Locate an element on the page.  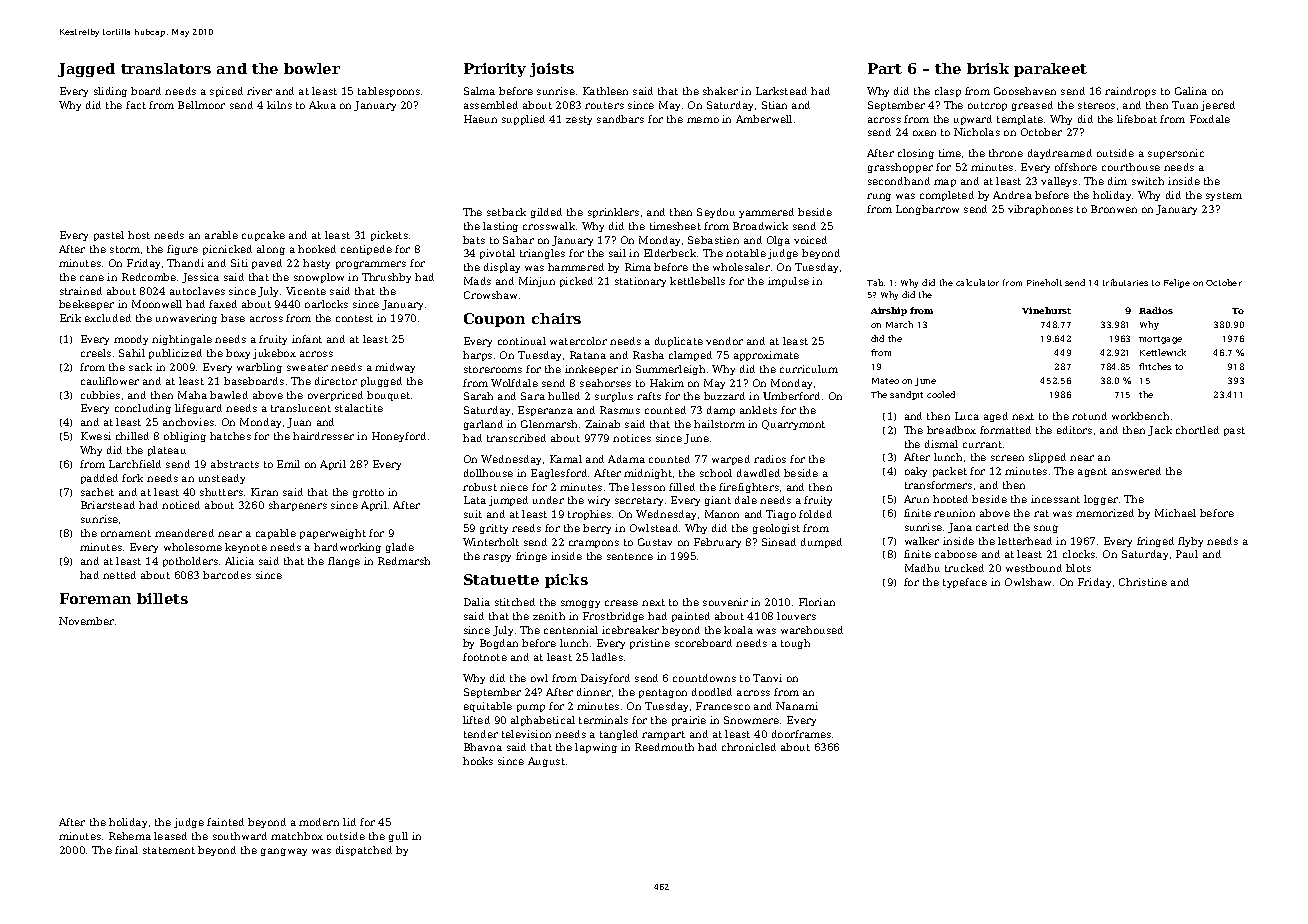
November is located at coordinates (86, 621).
